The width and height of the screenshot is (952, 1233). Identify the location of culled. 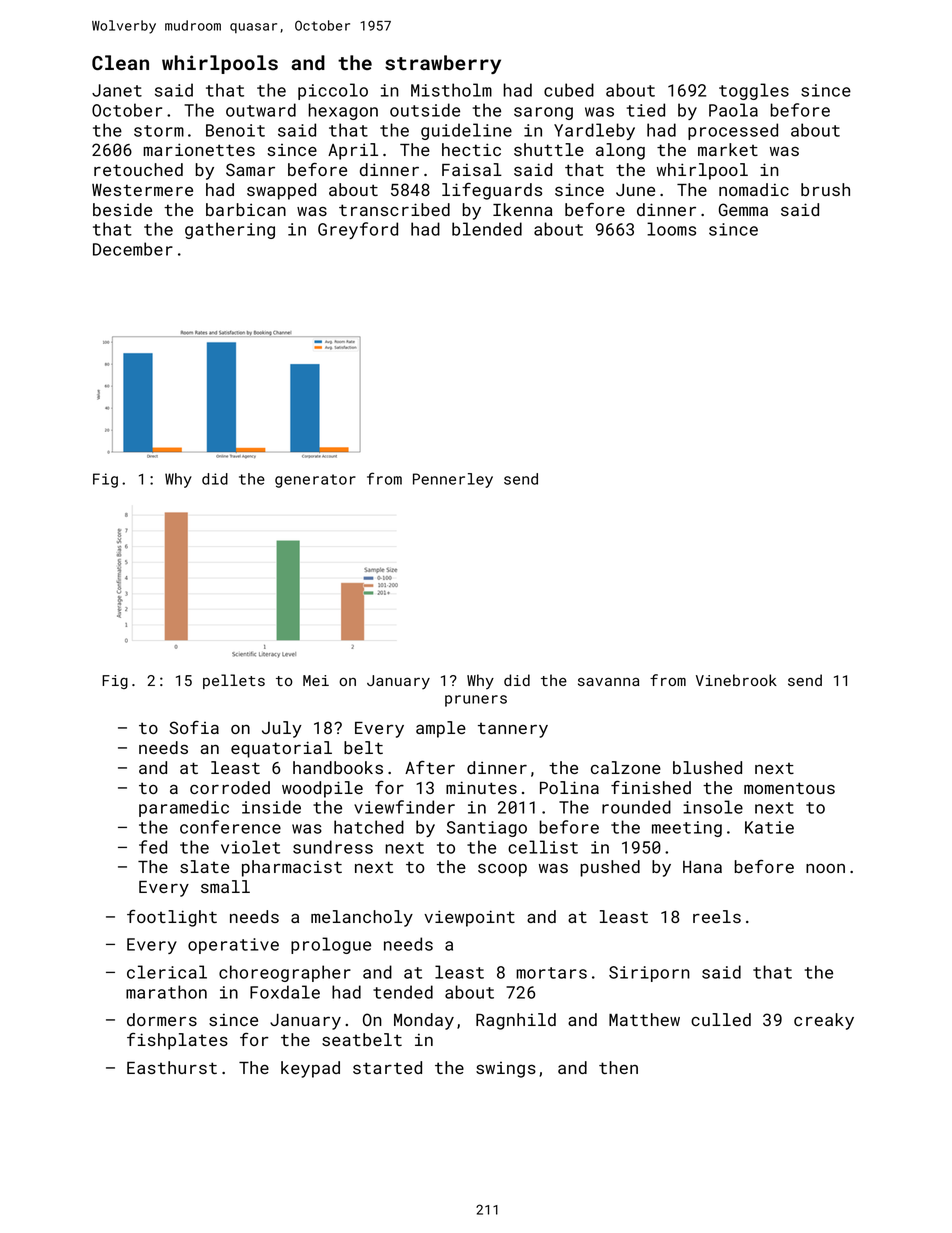
(721, 1019).
